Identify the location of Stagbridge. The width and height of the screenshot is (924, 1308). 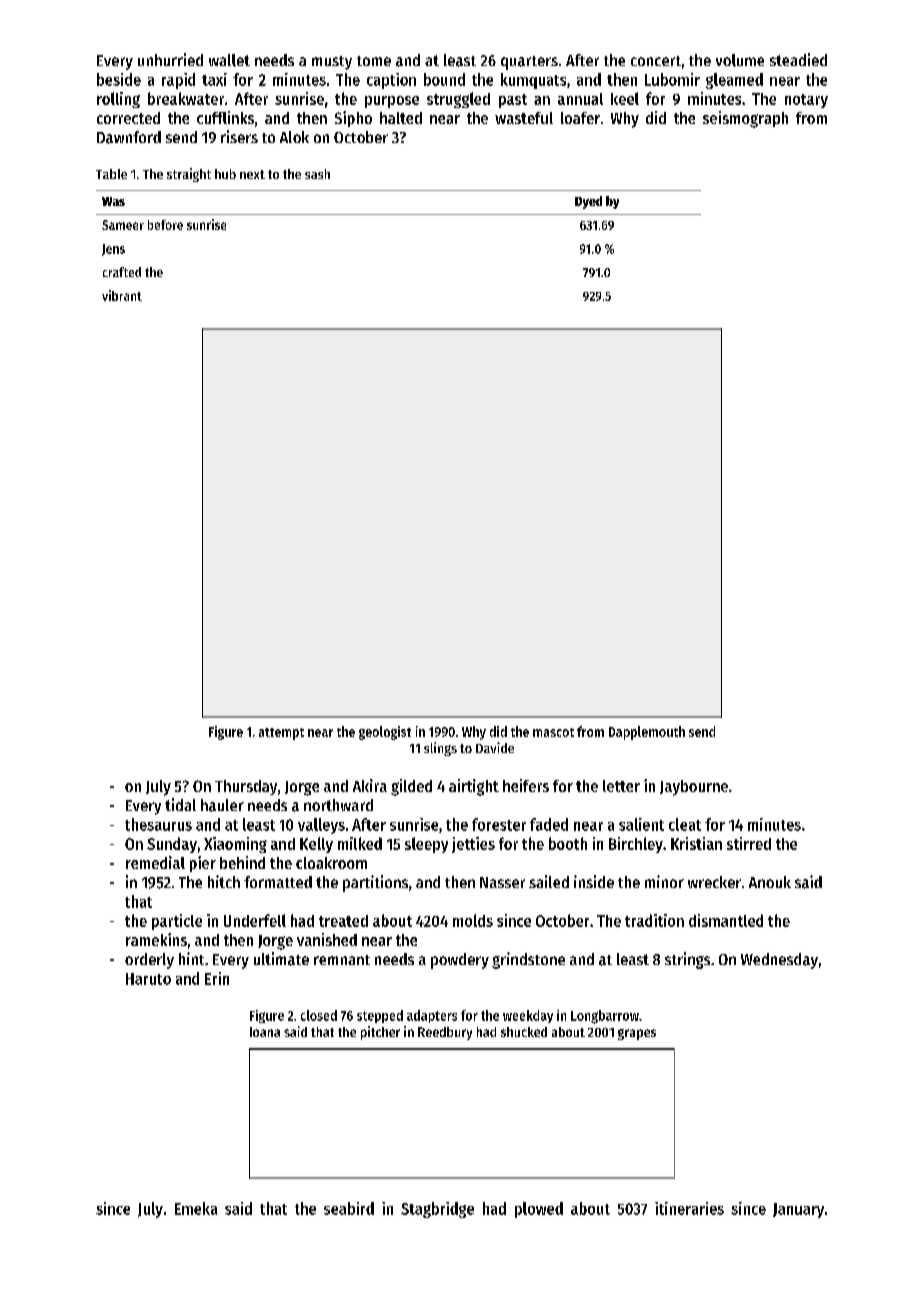
(437, 1210).
